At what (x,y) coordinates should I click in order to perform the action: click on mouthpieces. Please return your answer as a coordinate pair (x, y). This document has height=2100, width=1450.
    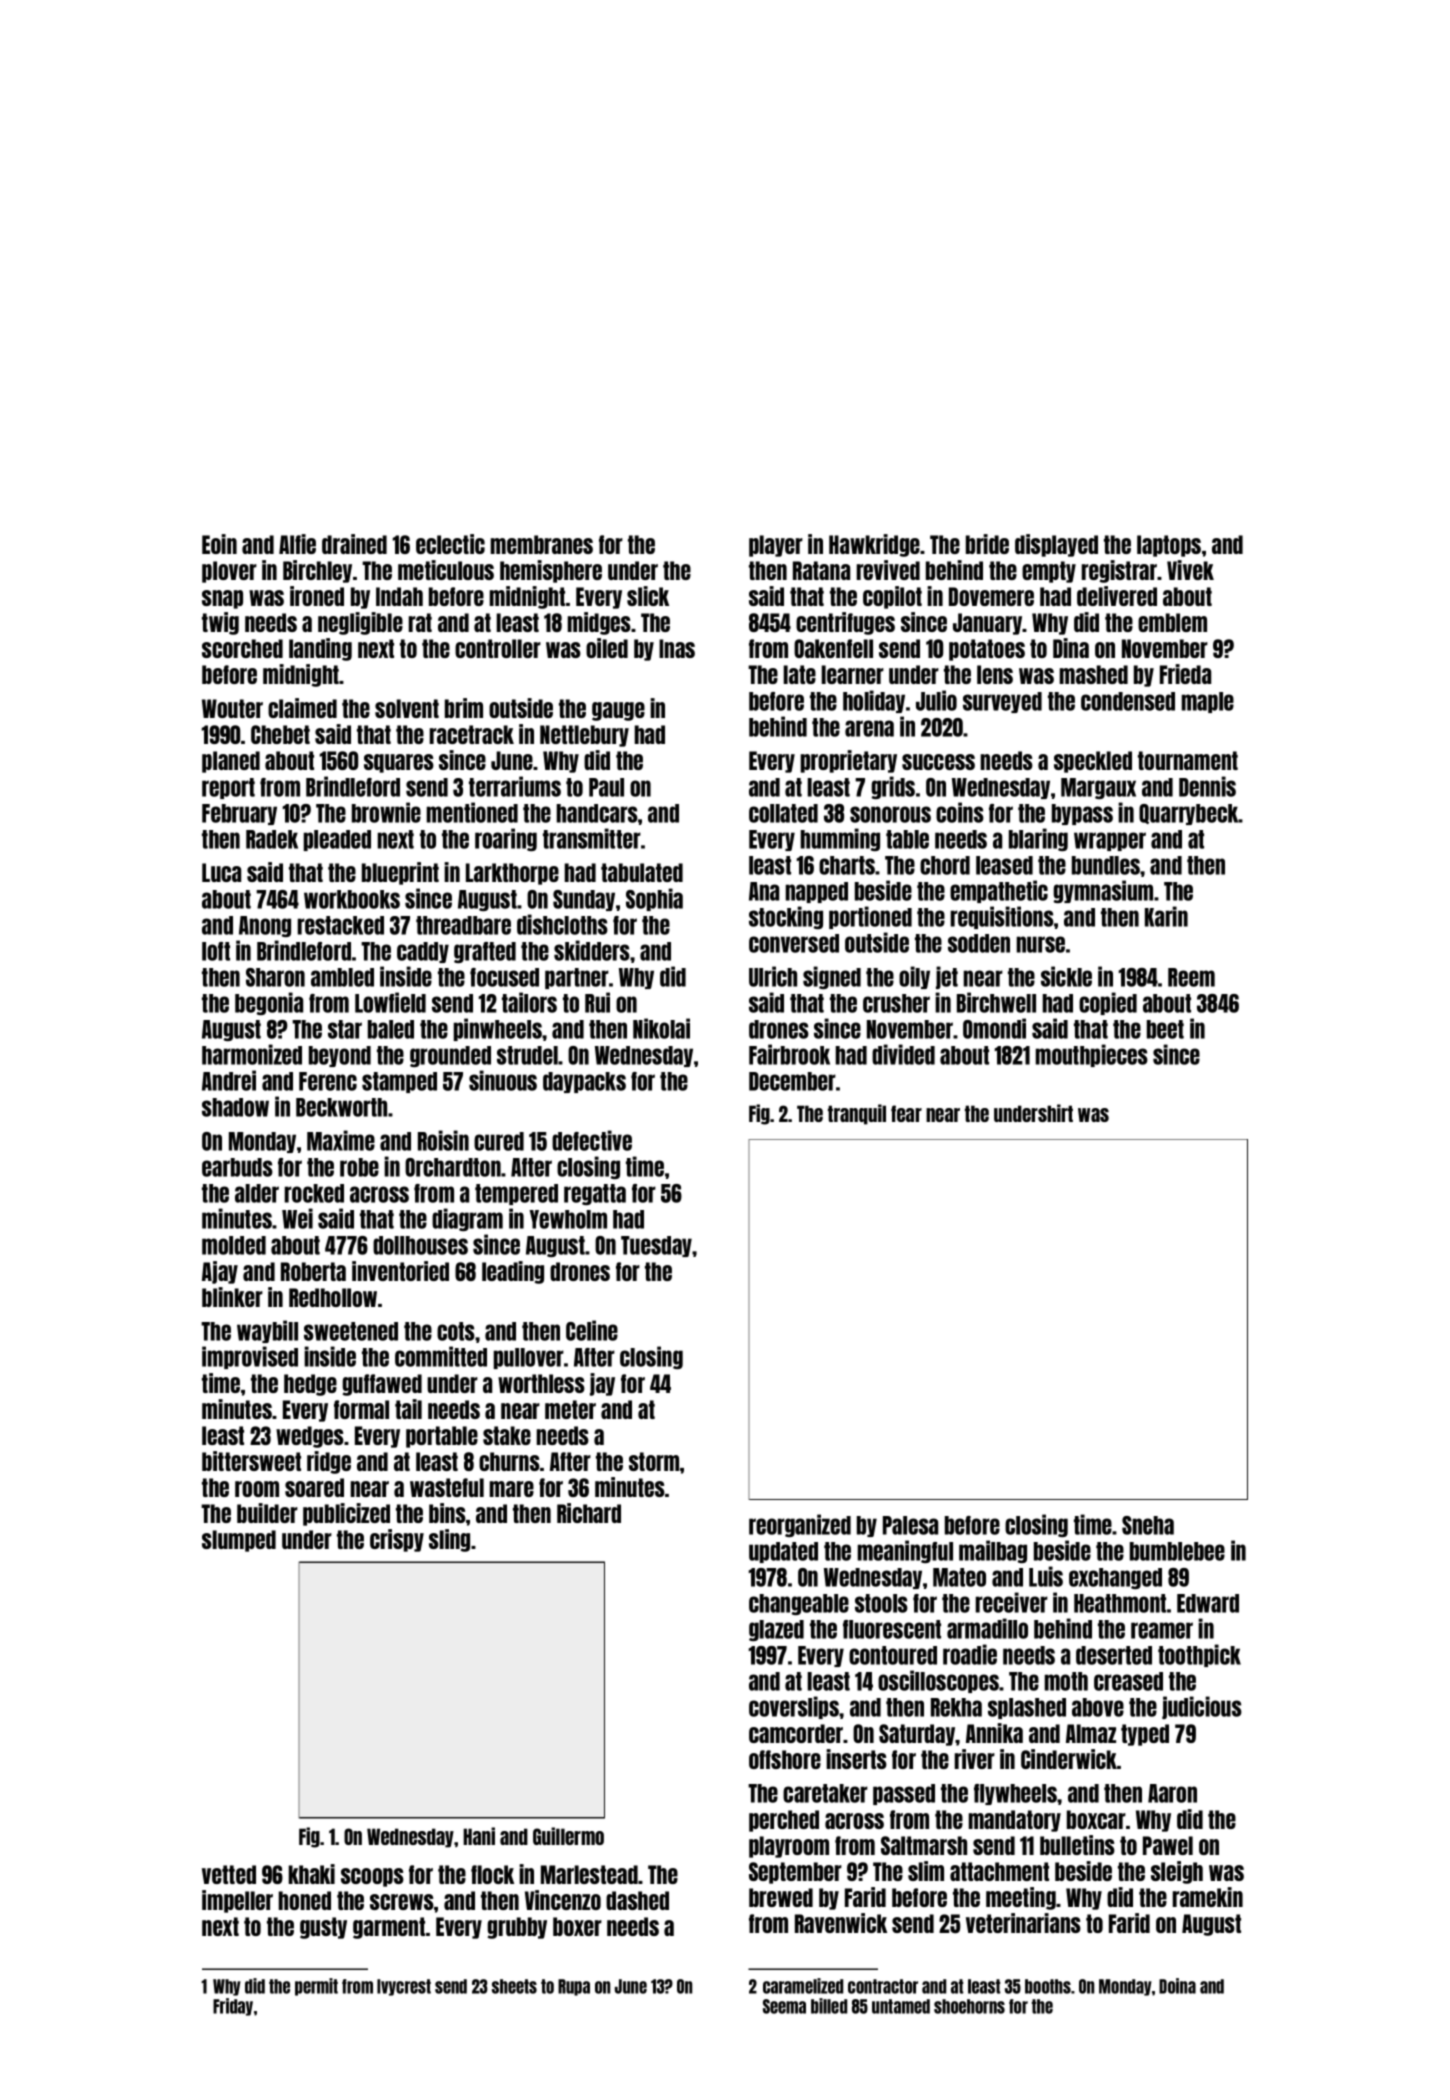
    Looking at the image, I should click on (1092, 1055).
